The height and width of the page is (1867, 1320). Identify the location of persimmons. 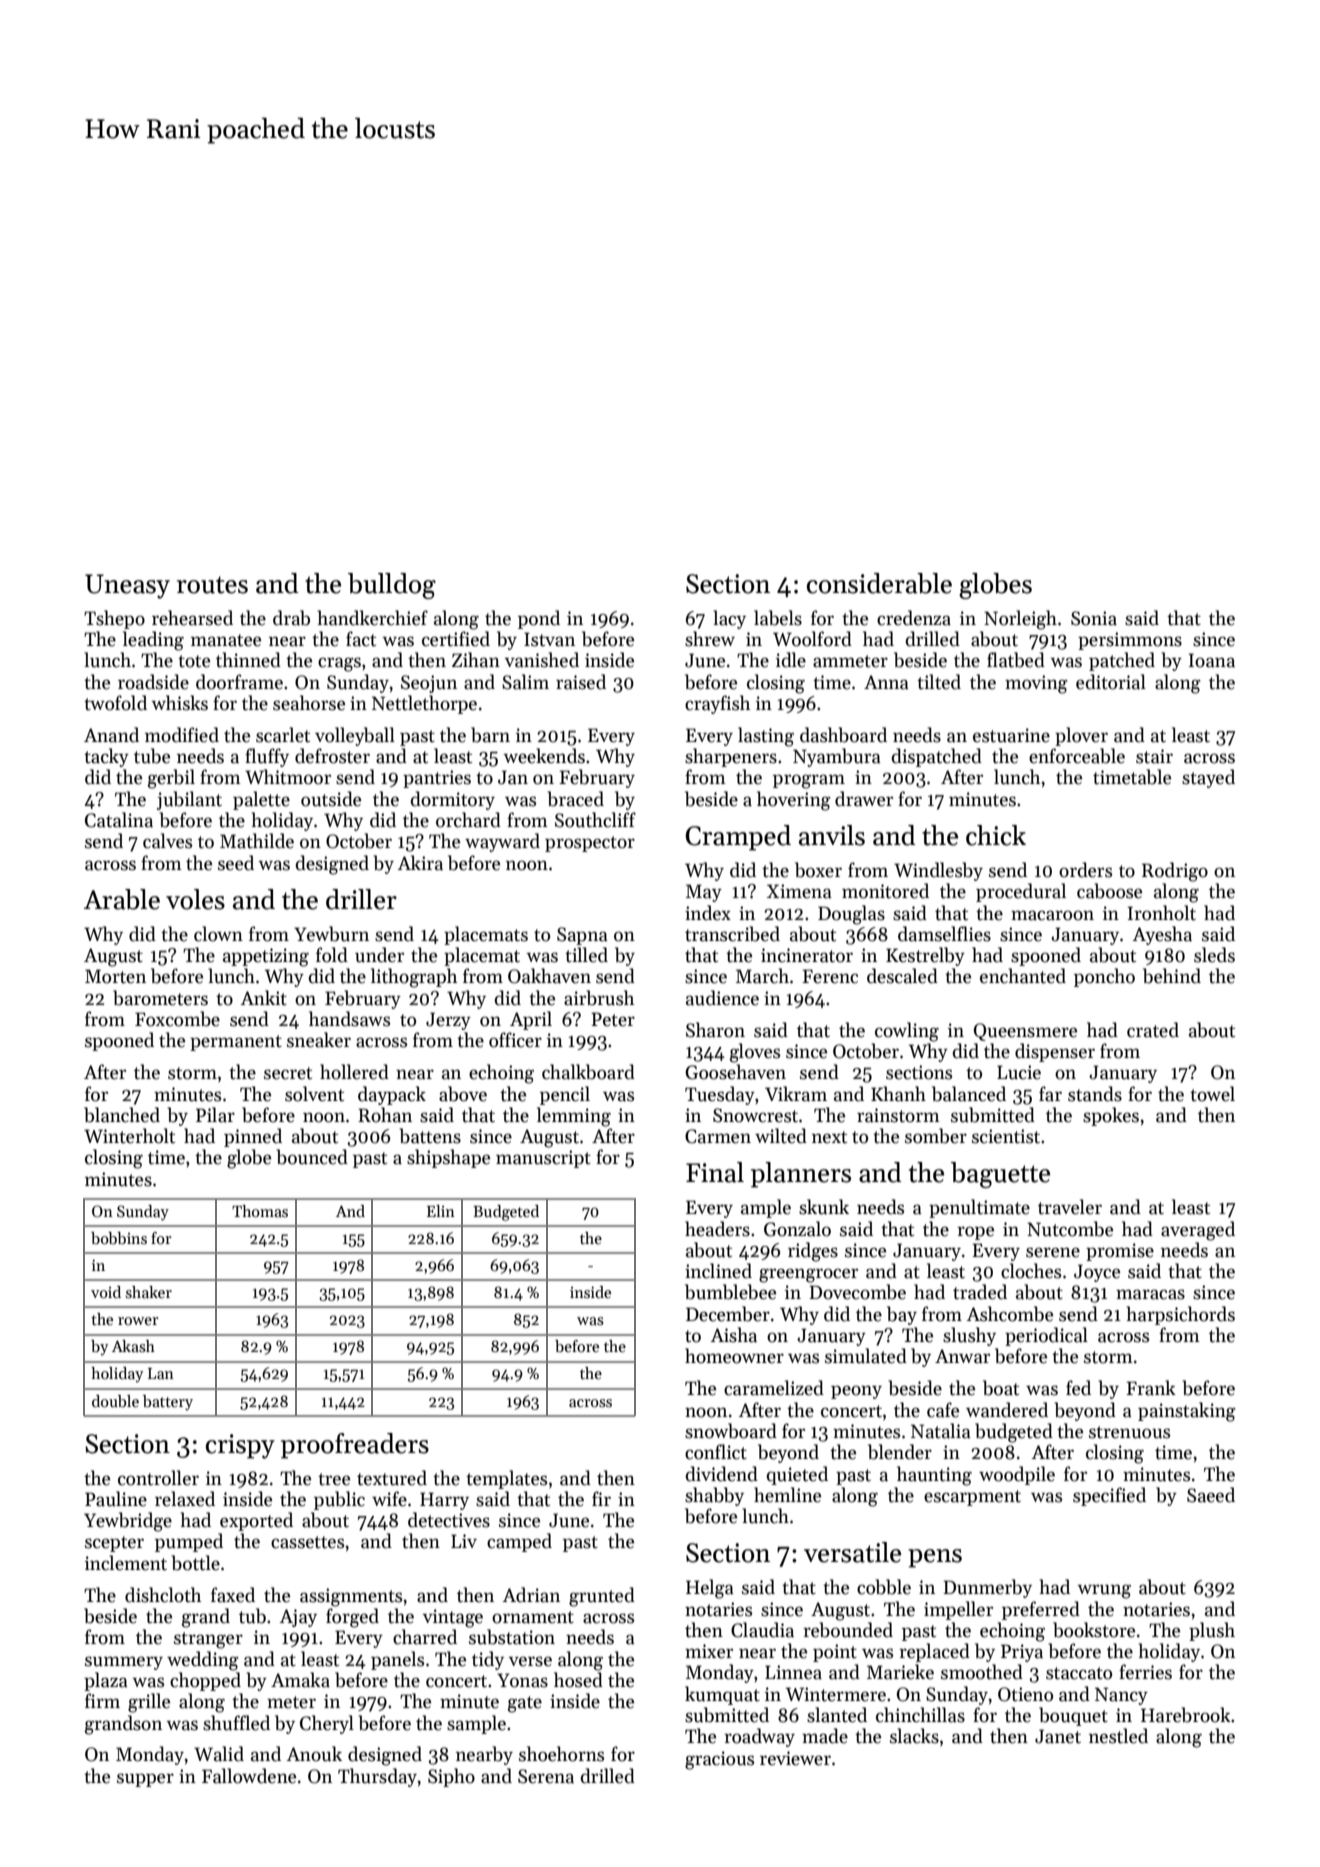
(1130, 641).
